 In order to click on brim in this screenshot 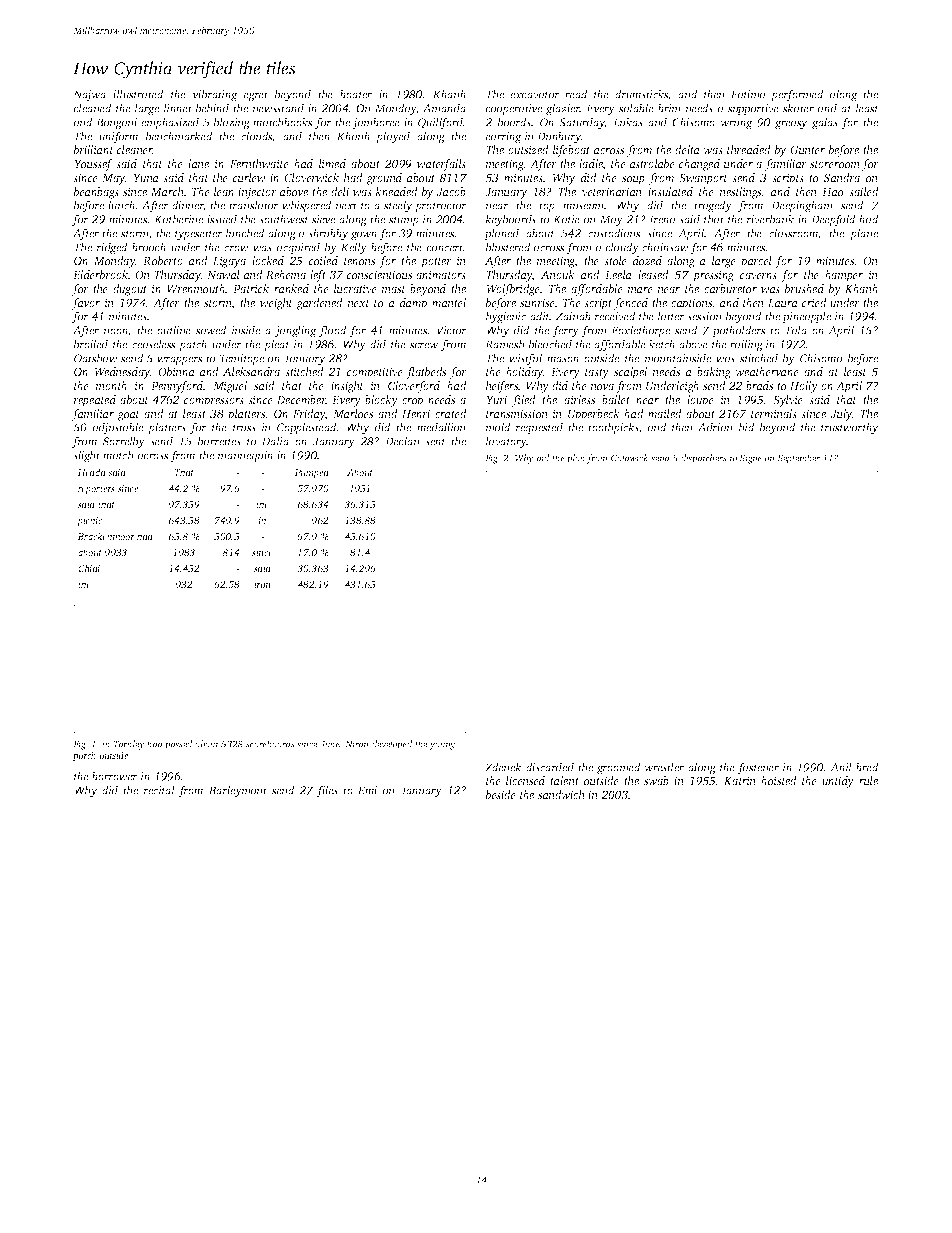, I will do `click(669, 108)`.
